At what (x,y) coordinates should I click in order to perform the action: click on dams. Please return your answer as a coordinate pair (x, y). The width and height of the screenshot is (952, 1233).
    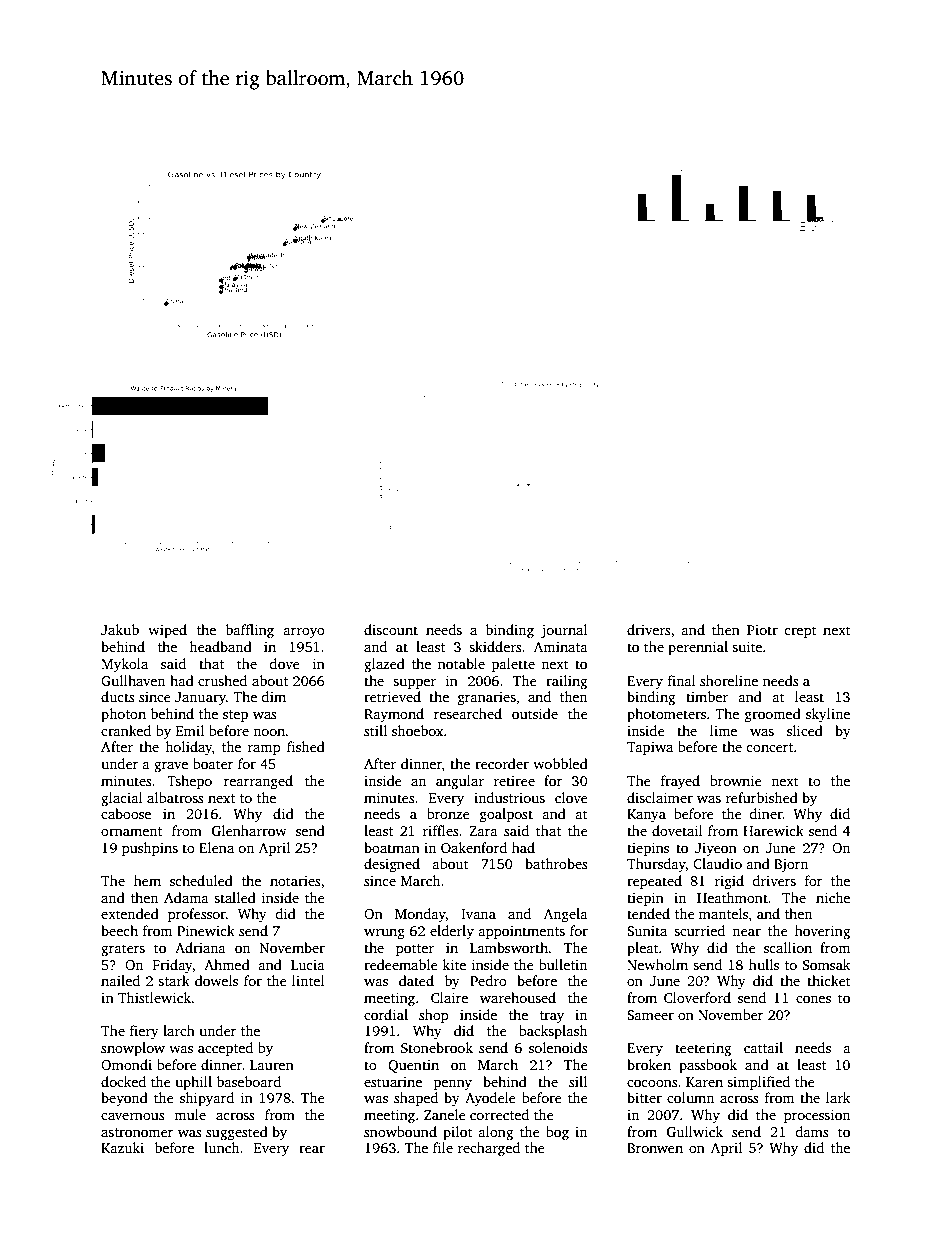
    Looking at the image, I should click on (812, 1131).
